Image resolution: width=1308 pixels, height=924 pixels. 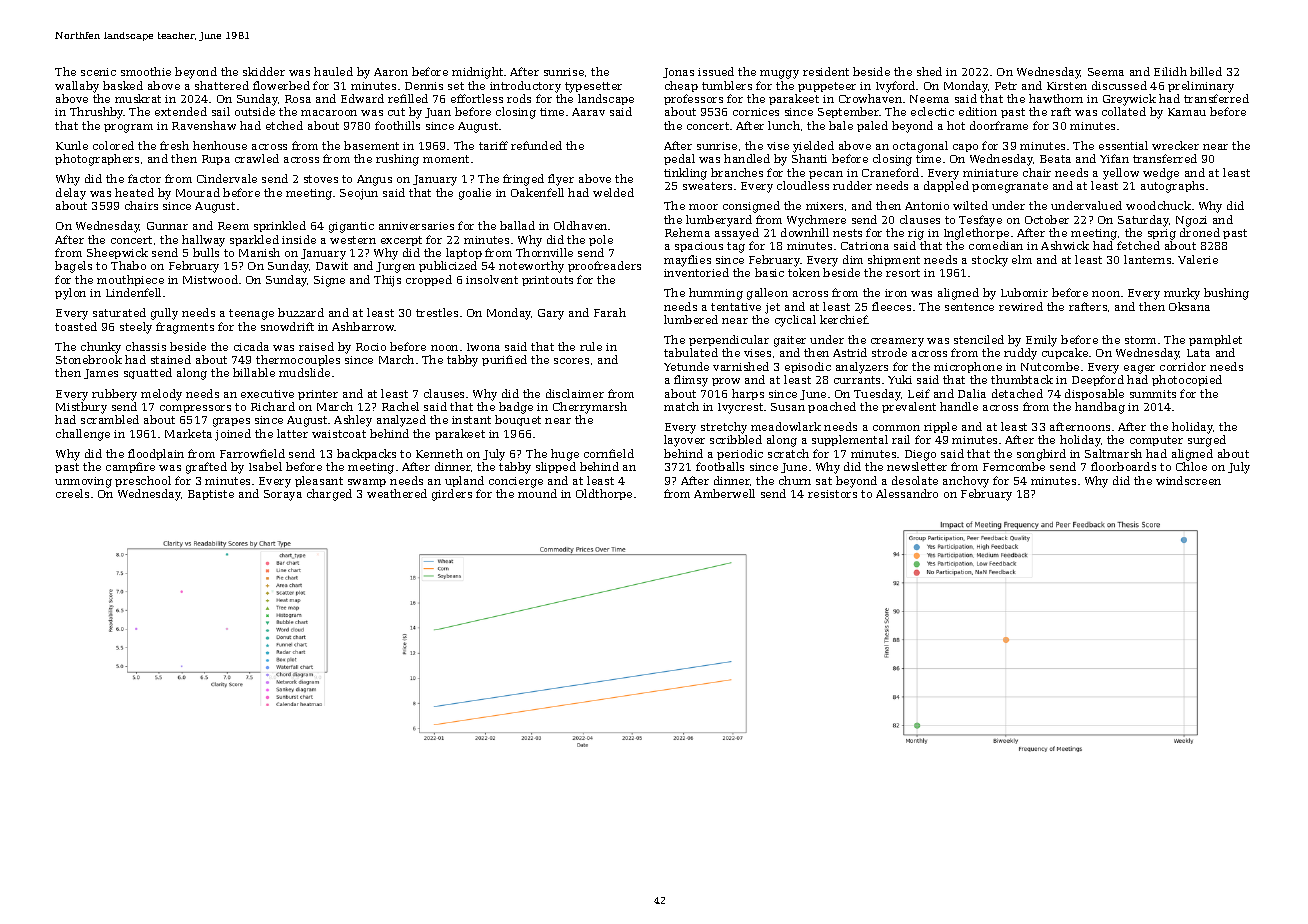 I want to click on snowdrift, so click(x=287, y=326).
